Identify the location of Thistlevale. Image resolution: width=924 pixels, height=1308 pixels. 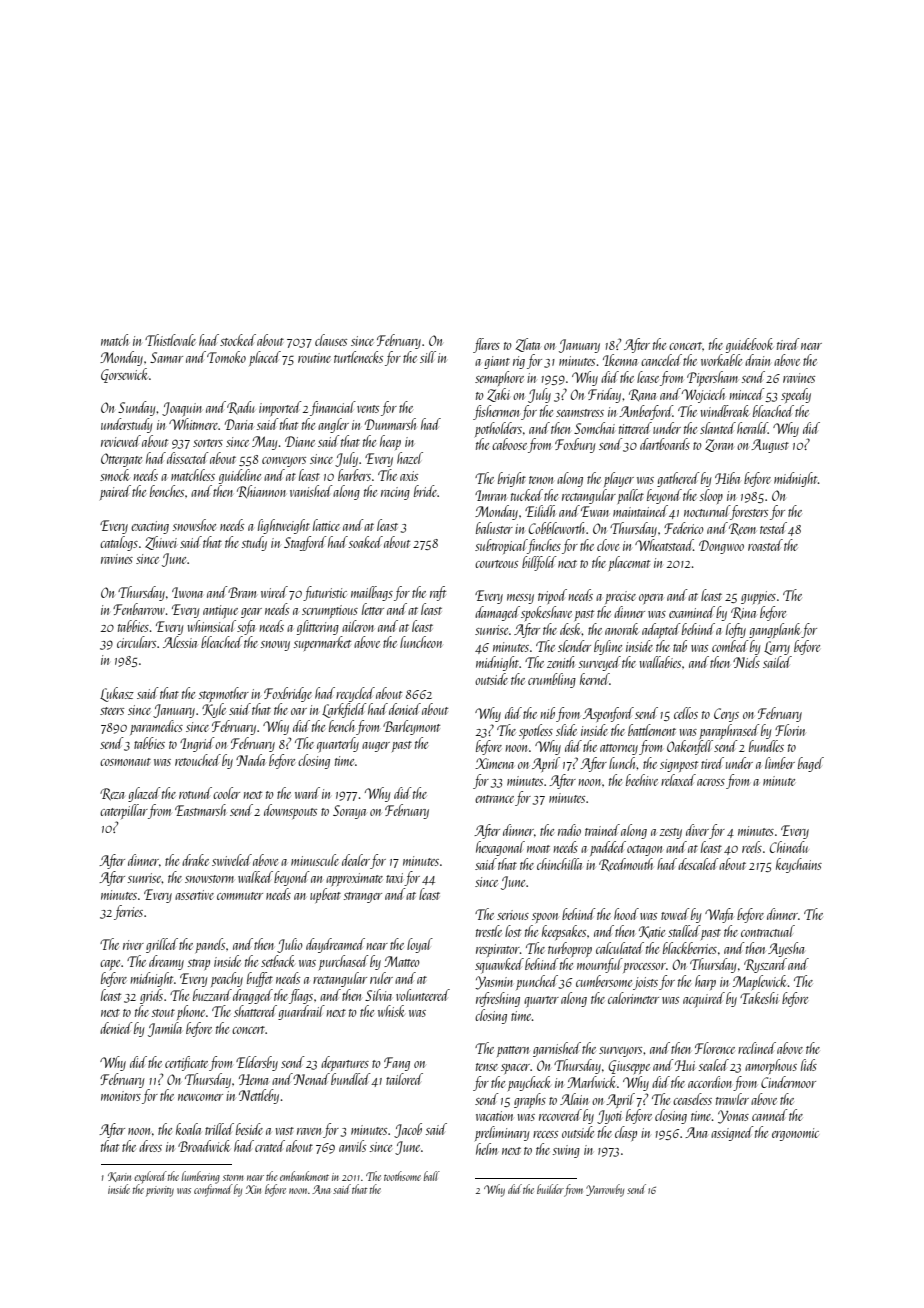
(170, 340).
